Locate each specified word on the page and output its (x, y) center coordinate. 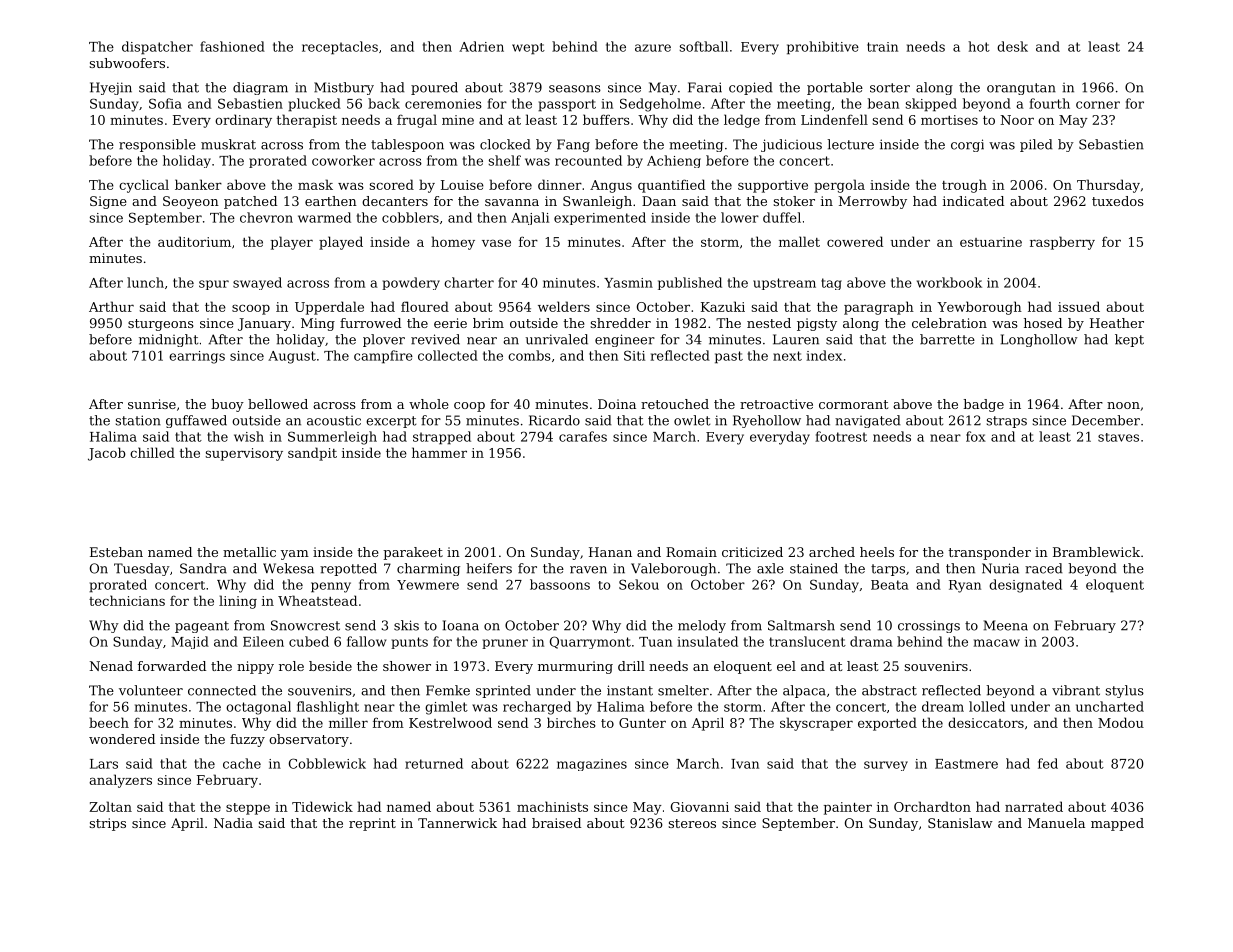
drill (631, 666)
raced (1044, 568)
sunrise (152, 404)
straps (1007, 422)
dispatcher (157, 48)
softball (703, 46)
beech (109, 722)
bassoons (560, 584)
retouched (675, 404)
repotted (348, 569)
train (882, 47)
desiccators (986, 722)
